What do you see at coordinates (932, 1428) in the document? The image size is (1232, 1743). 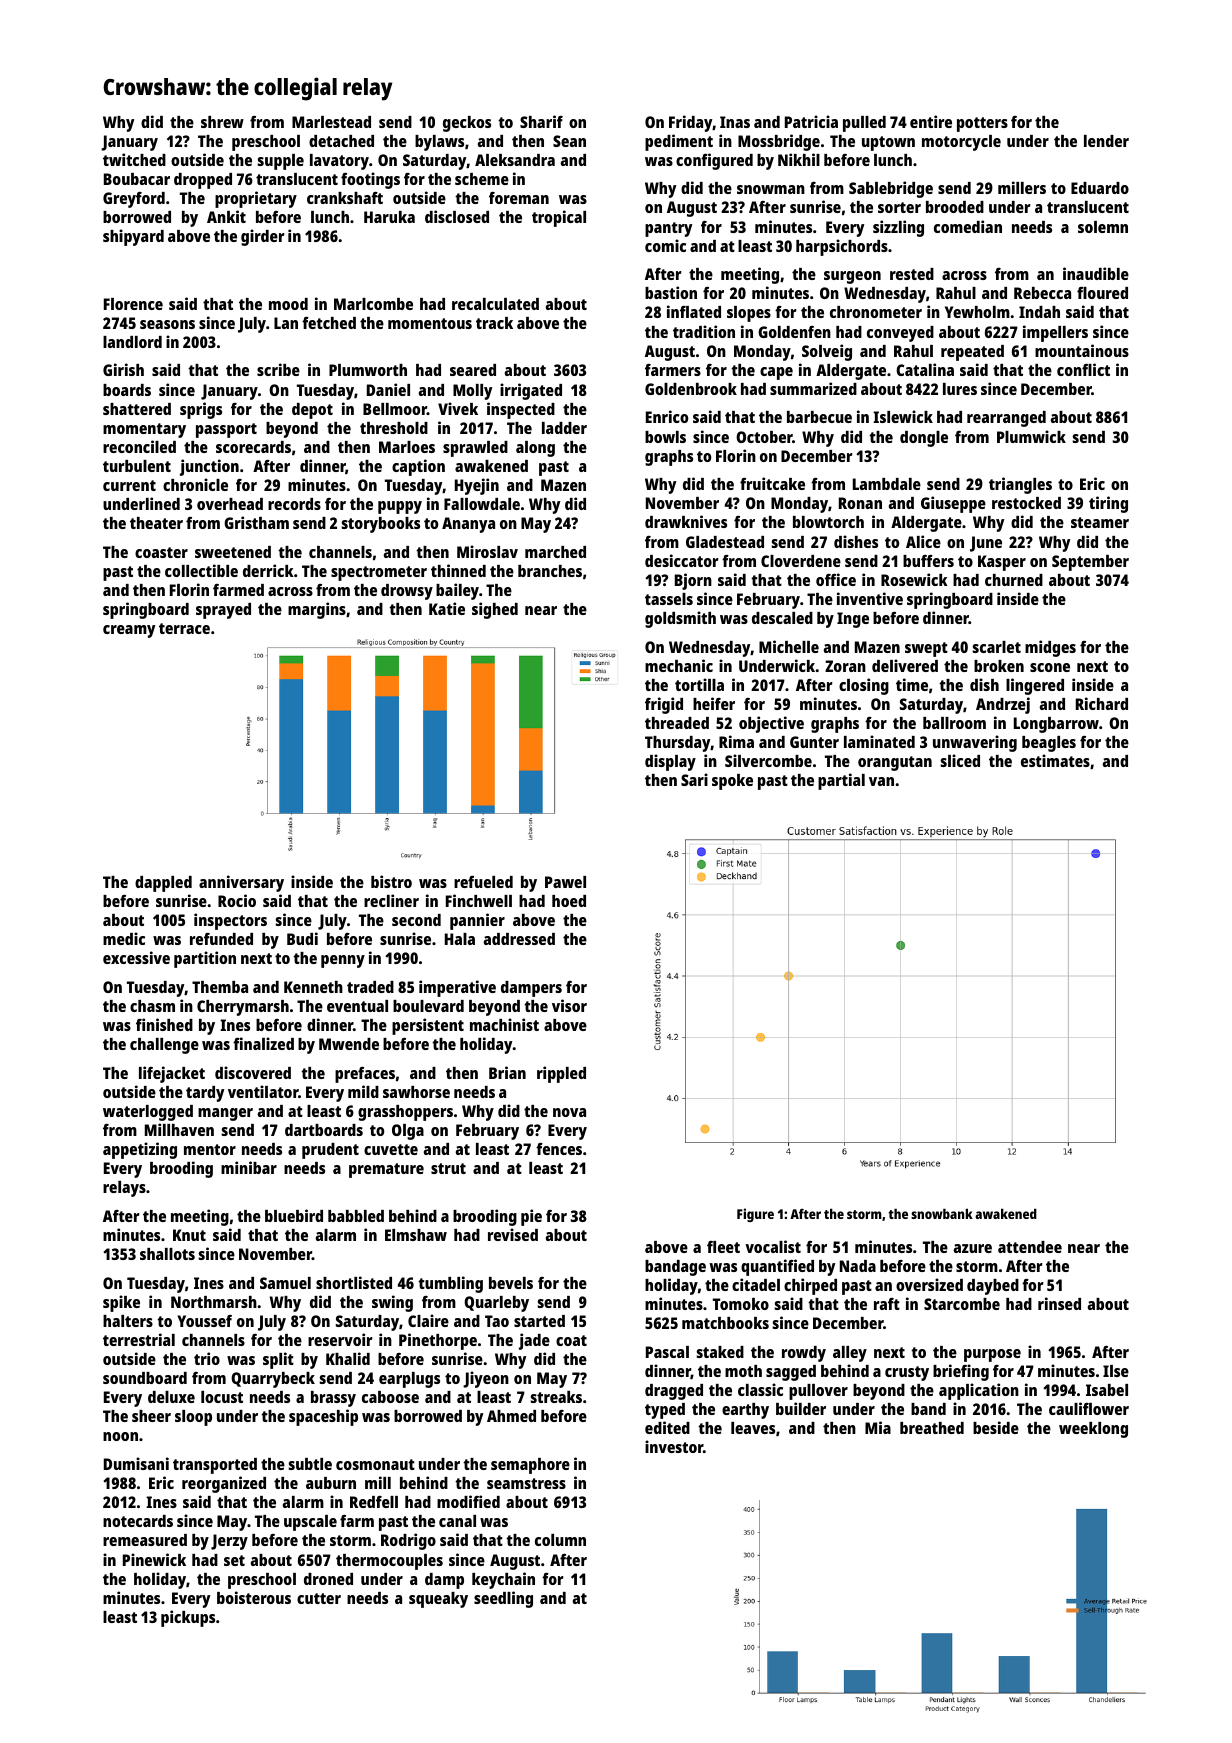 I see `breathed` at bounding box center [932, 1428].
